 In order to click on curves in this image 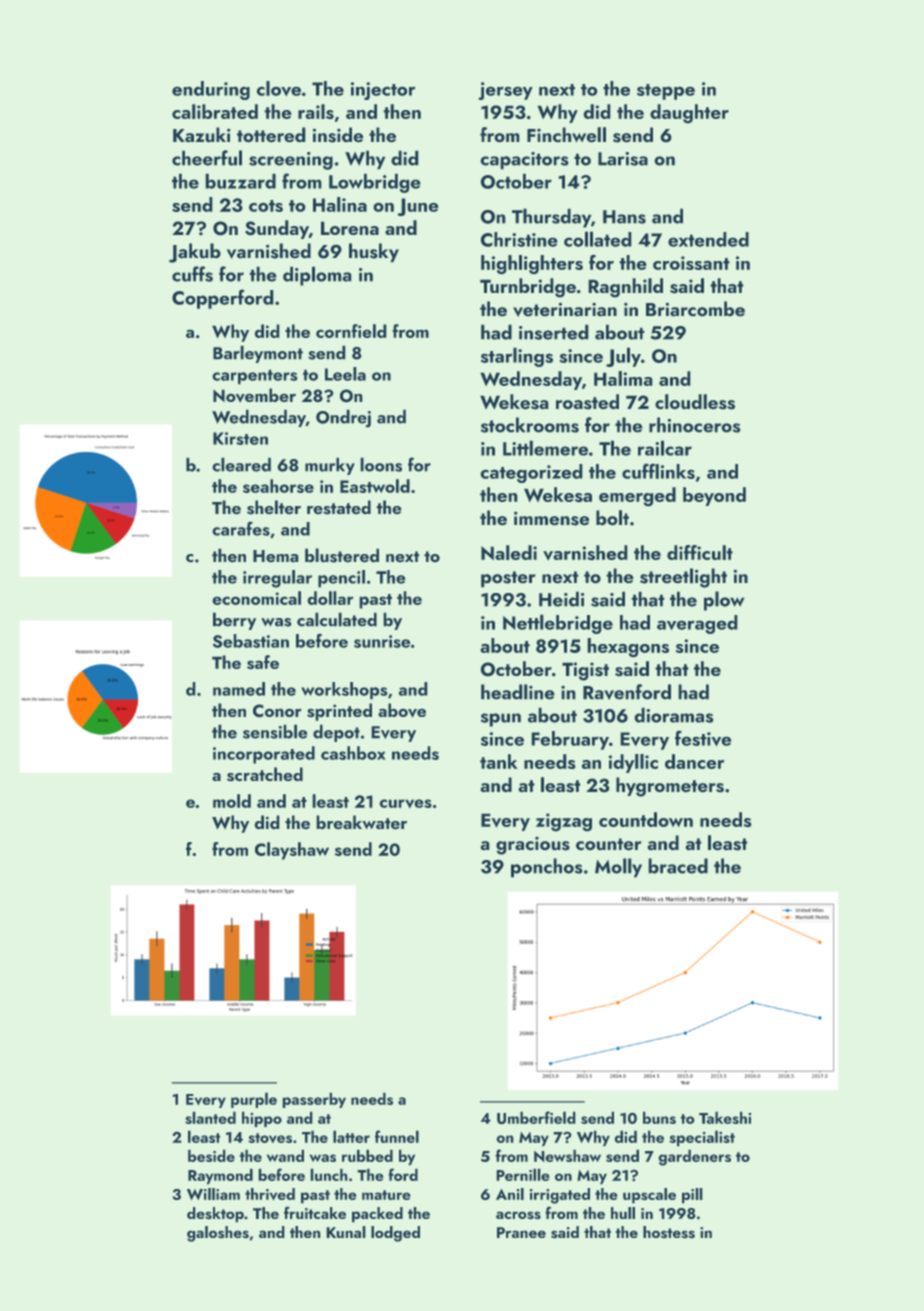, I will do `click(405, 803)`.
